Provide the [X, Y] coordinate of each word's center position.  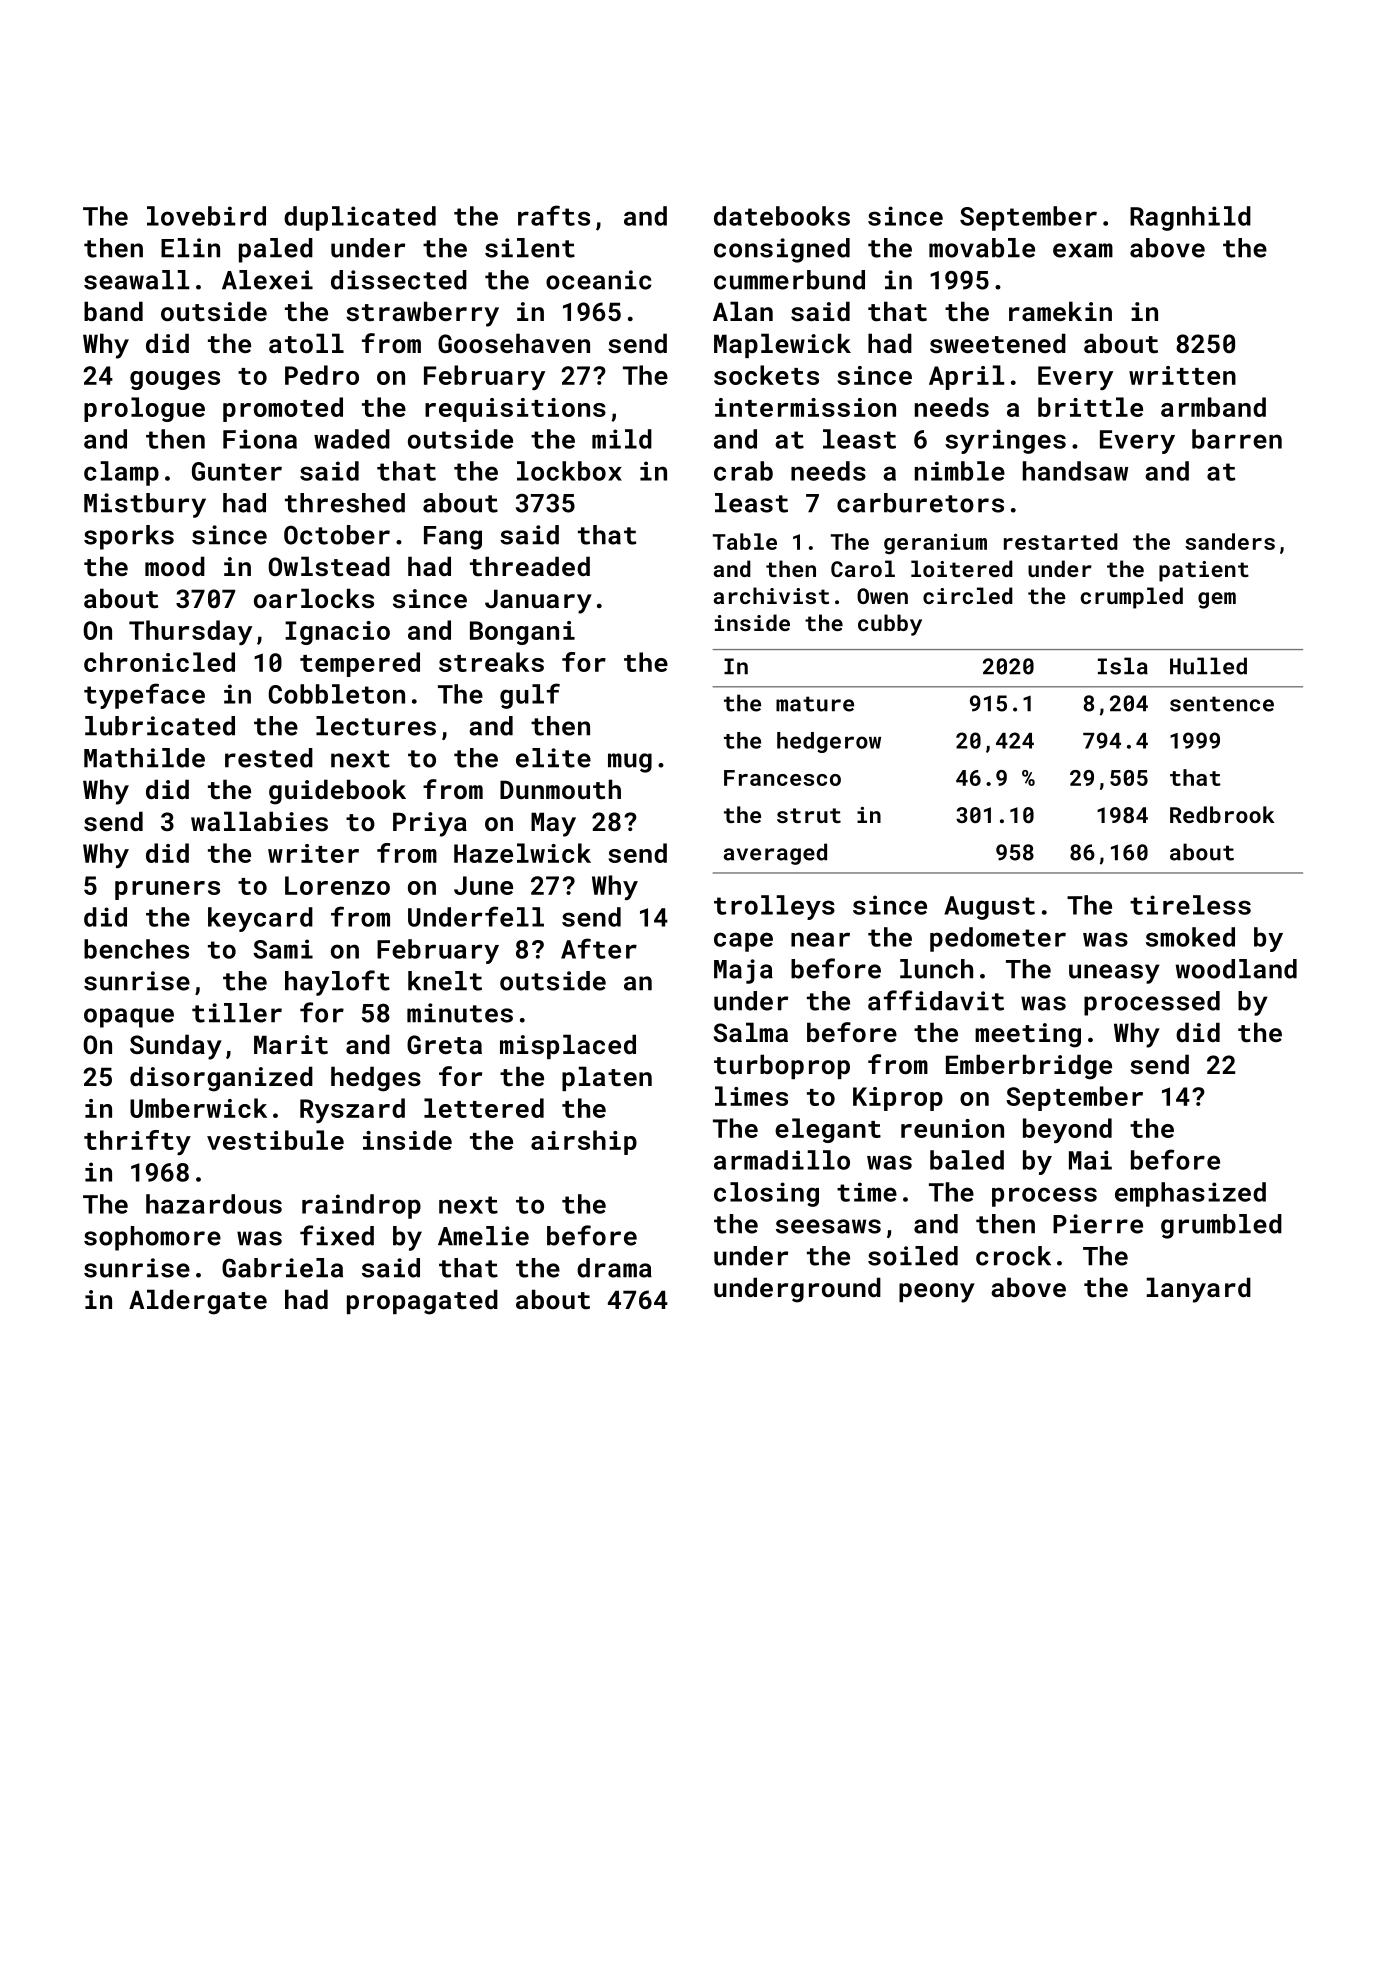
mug [630, 763]
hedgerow [829, 742]
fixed [337, 1235]
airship [584, 1142]
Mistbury [145, 505]
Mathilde [144, 758]
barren [1237, 439]
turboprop [782, 1066]
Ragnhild [1190, 218]
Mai [1090, 1160]
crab [743, 471]
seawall [136, 280]
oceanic [598, 280]
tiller [237, 1013]
